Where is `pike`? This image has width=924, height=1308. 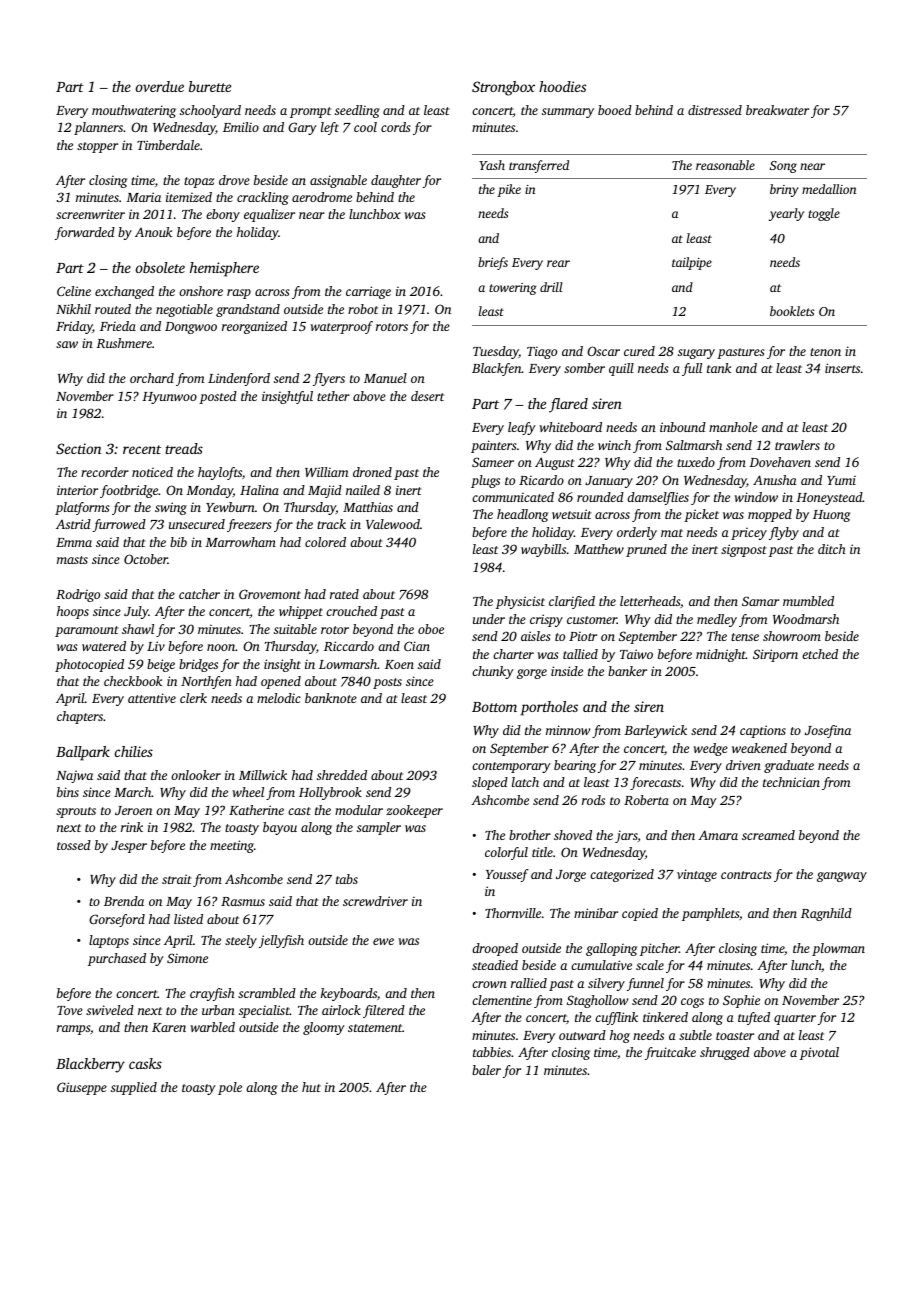 pike is located at coordinates (509, 190).
